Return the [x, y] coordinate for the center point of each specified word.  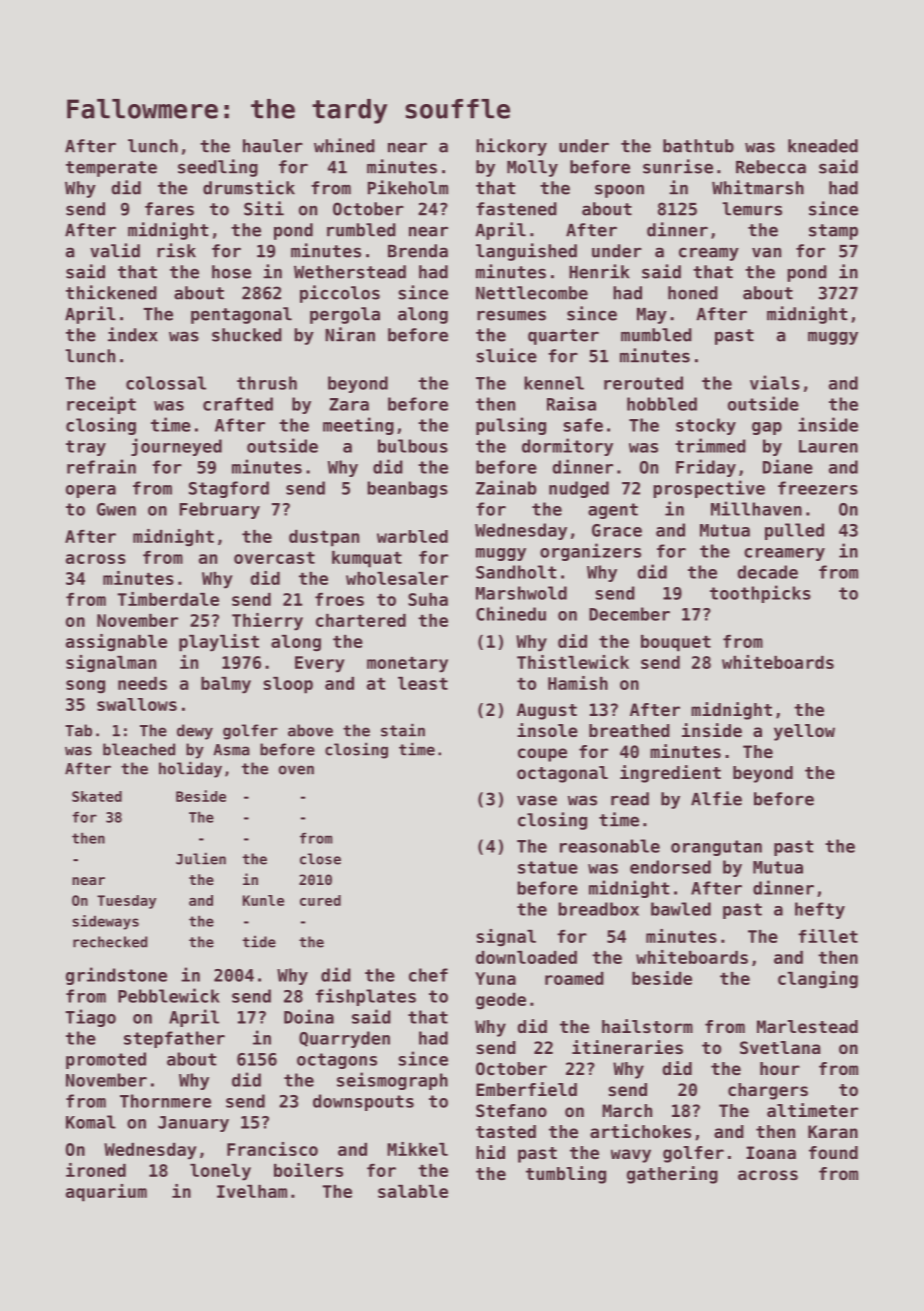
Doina [309, 1016]
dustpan [324, 538]
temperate [111, 169]
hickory [511, 147]
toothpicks [760, 594]
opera [91, 491]
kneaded [823, 146]
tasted [506, 1131]
